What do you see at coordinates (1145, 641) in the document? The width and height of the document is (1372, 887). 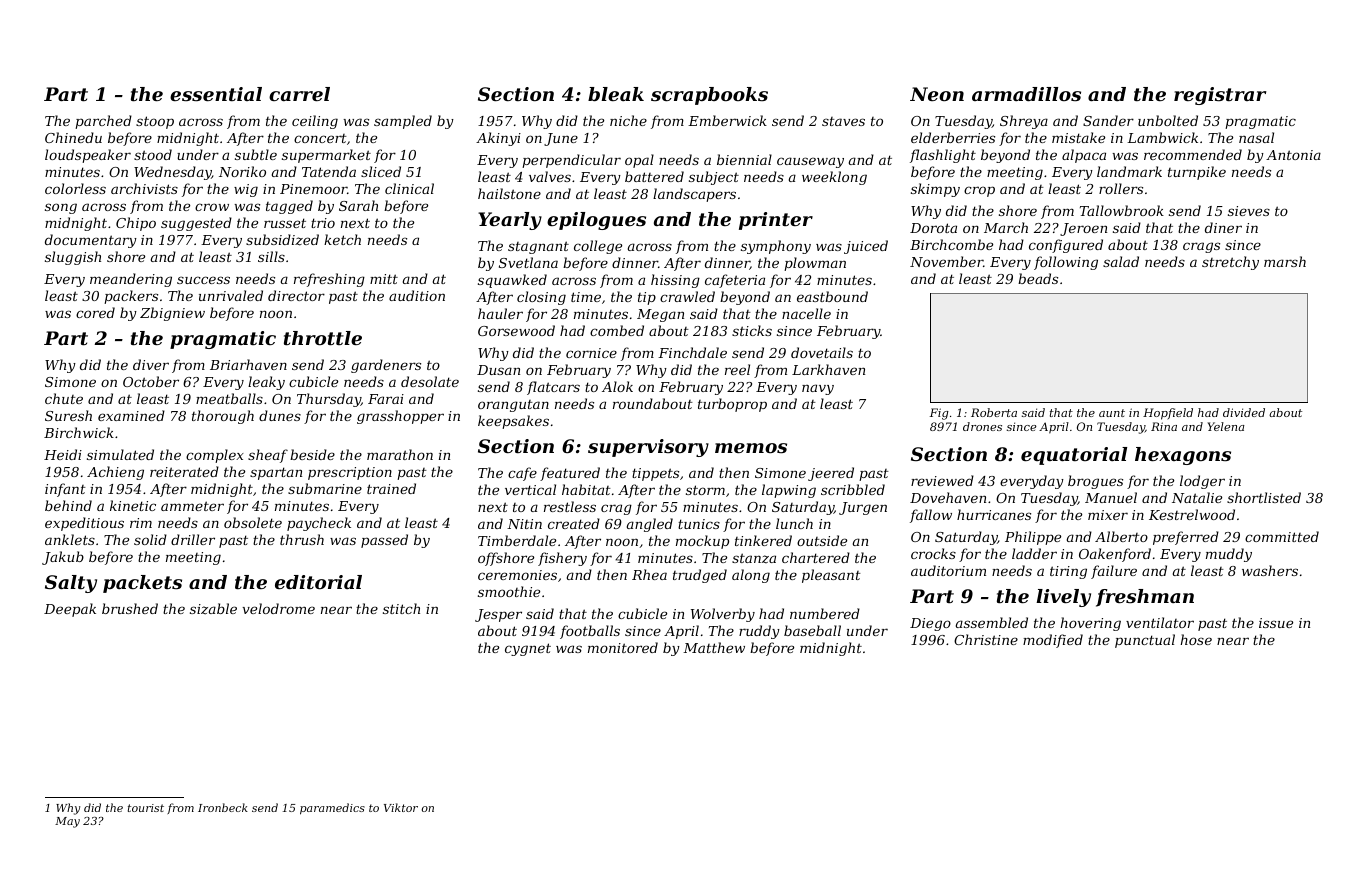 I see `punctual` at bounding box center [1145, 641].
